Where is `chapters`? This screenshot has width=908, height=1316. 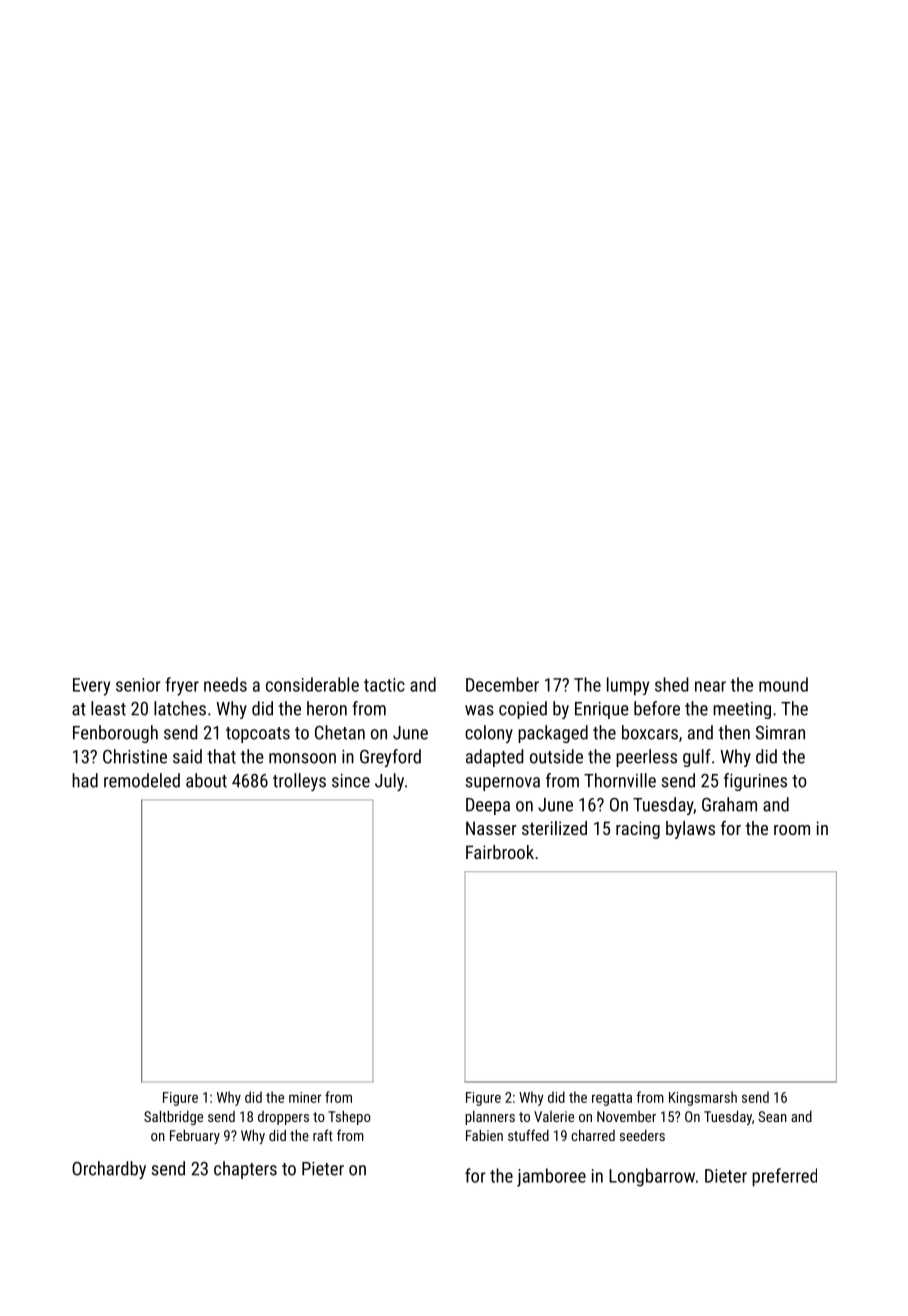
chapters is located at coordinates (245, 1170).
